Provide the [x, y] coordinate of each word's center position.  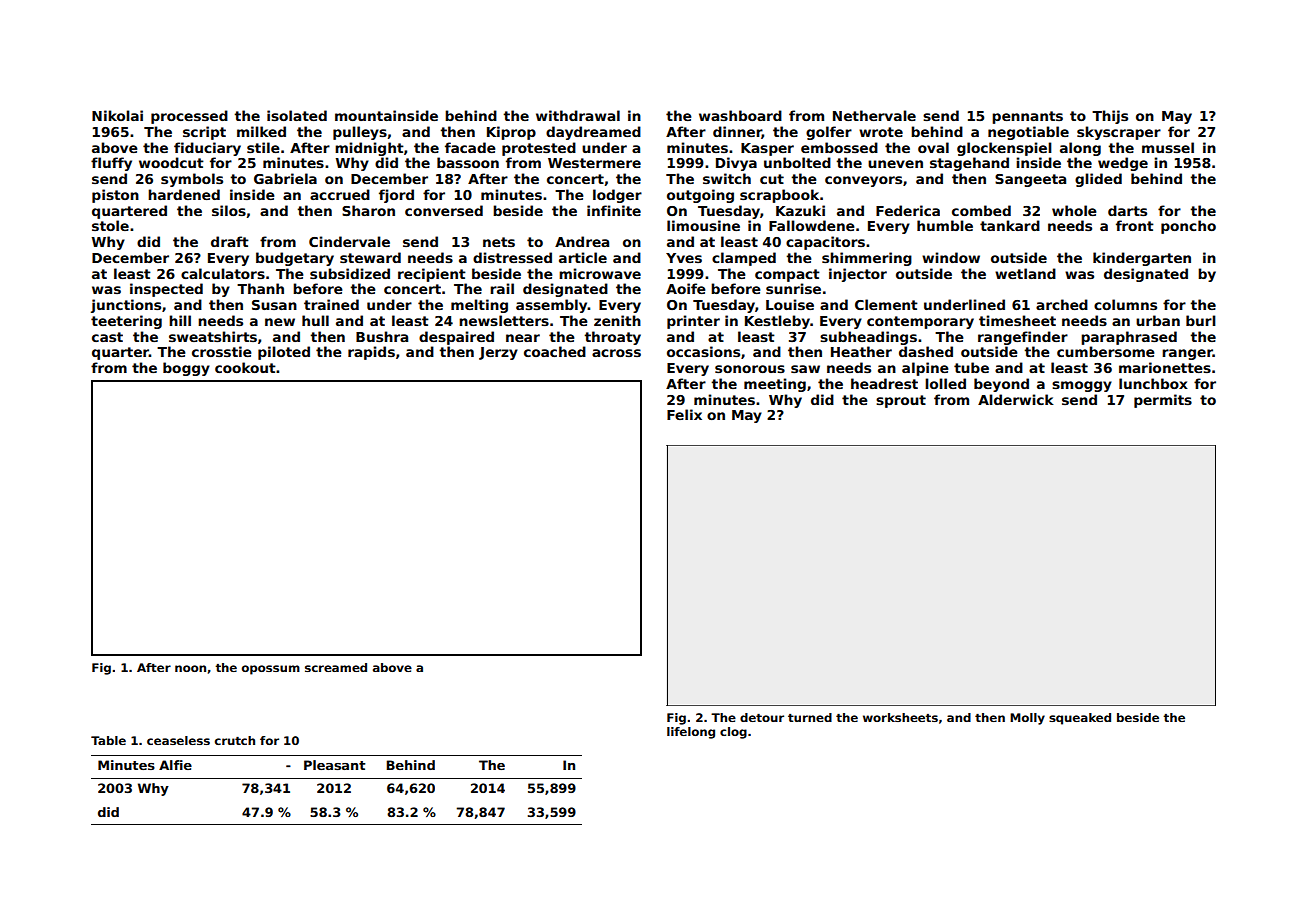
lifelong [691, 733]
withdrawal [578, 115]
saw [805, 369]
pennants [1027, 117]
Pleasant [334, 765]
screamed [336, 667]
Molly [1027, 719]
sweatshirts [213, 336]
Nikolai [117, 115]
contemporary [920, 322]
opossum [271, 670]
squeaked [1080, 719]
